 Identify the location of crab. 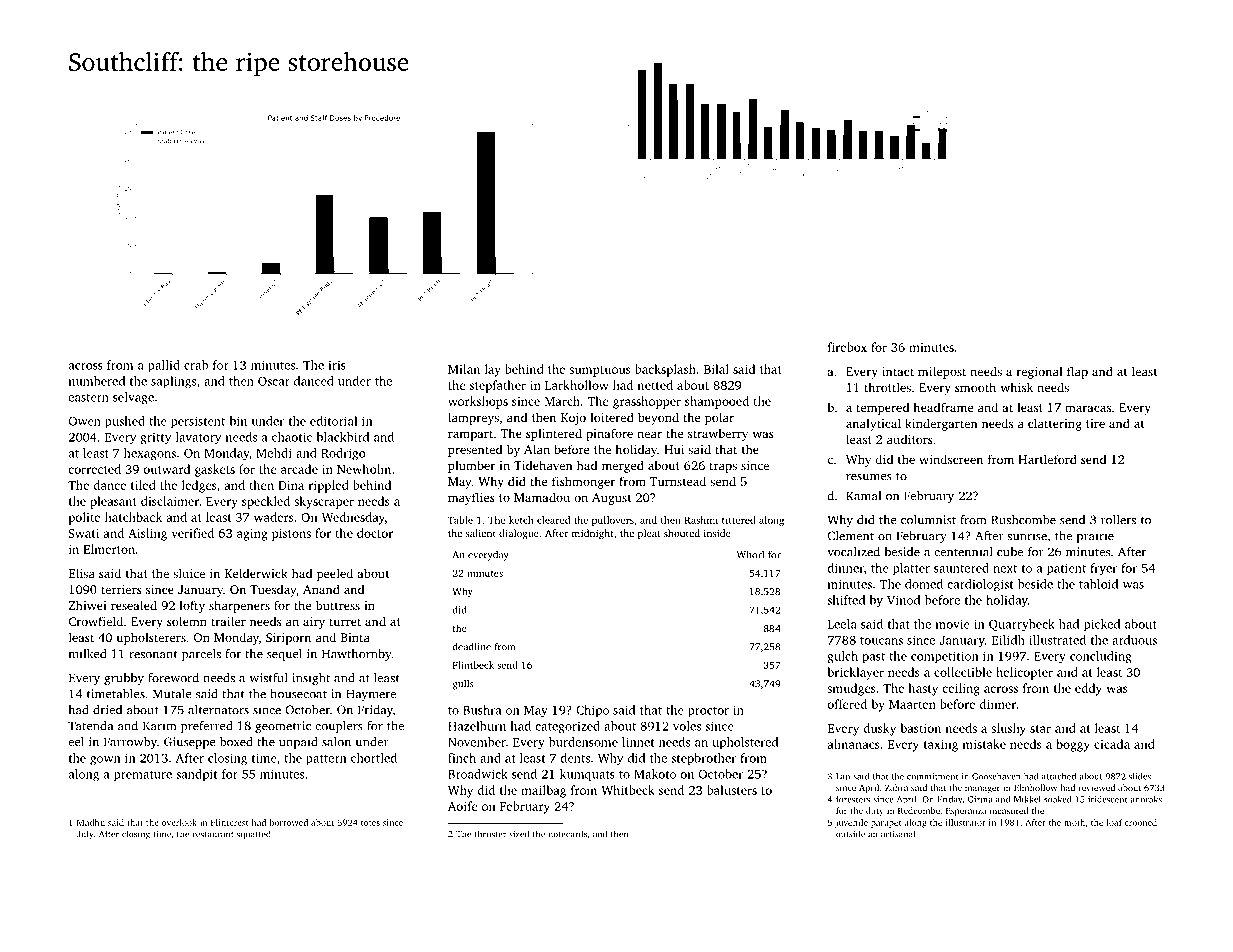
(196, 365).
